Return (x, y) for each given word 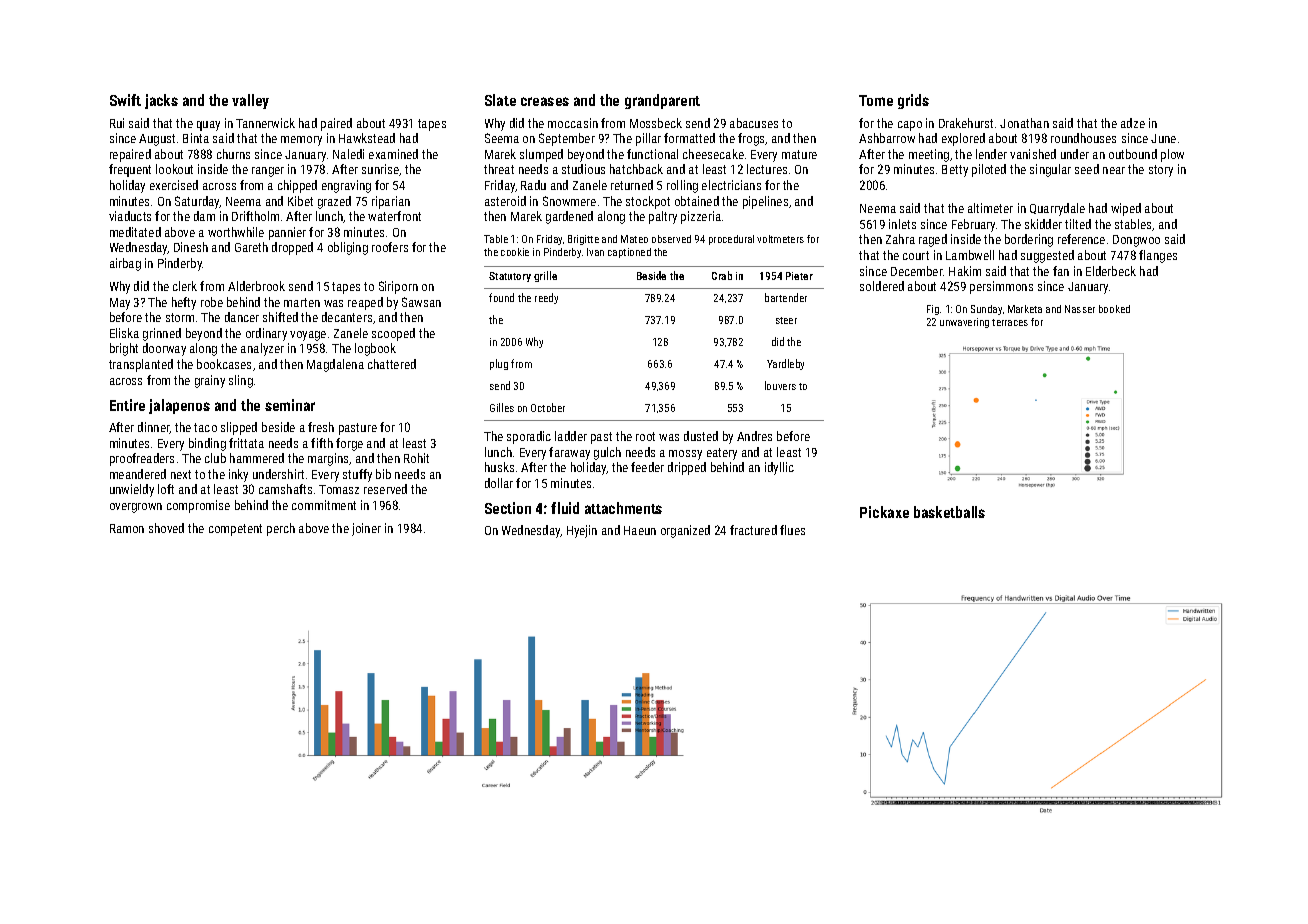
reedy (546, 298)
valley (250, 101)
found (501, 297)
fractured (753, 530)
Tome (876, 100)
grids (913, 101)
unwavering (964, 323)
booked (1114, 309)
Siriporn (398, 287)
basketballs (949, 512)
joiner (366, 529)
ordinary (266, 334)
